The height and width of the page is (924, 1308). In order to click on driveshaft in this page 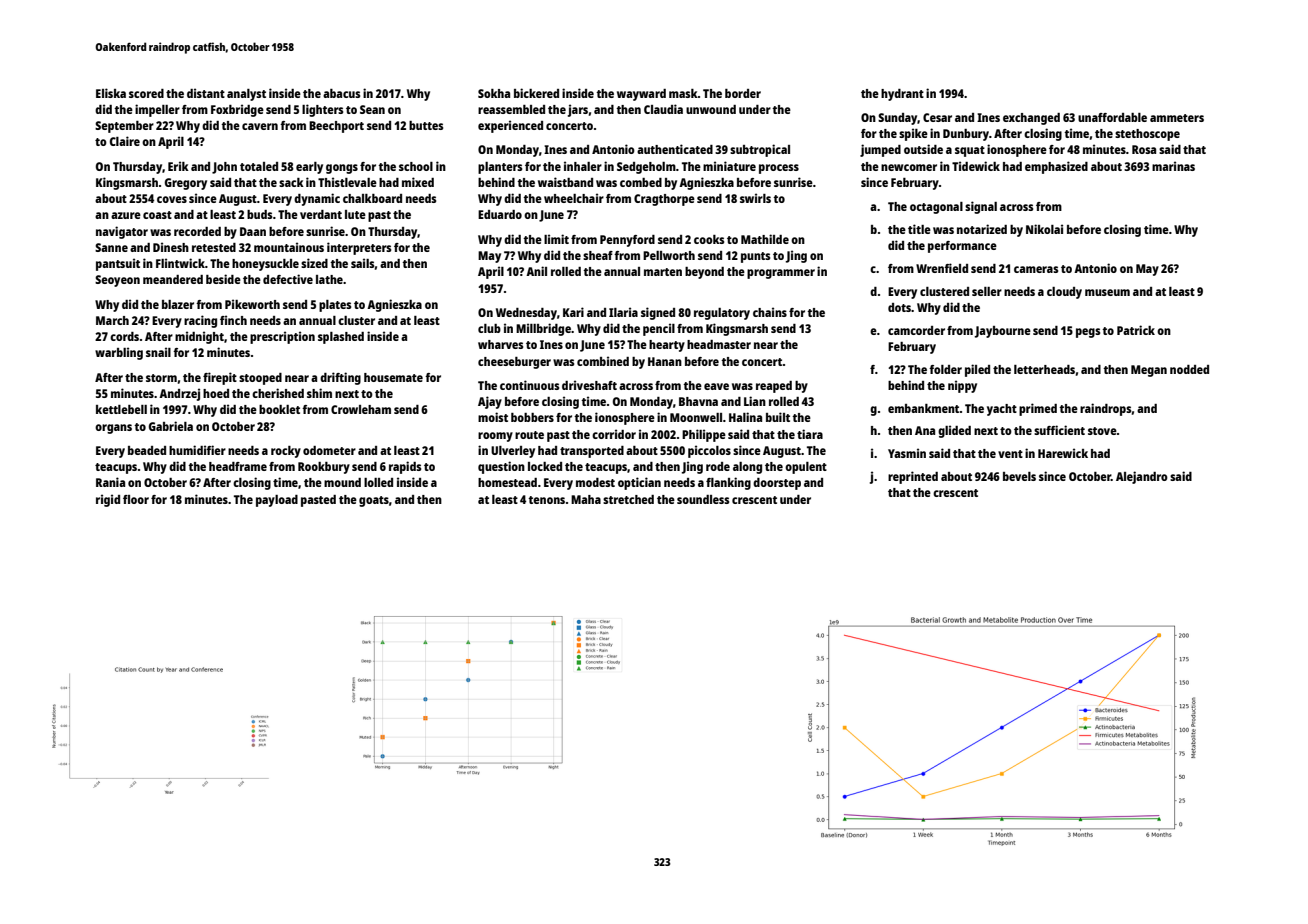, I will do `click(589, 385)`.
